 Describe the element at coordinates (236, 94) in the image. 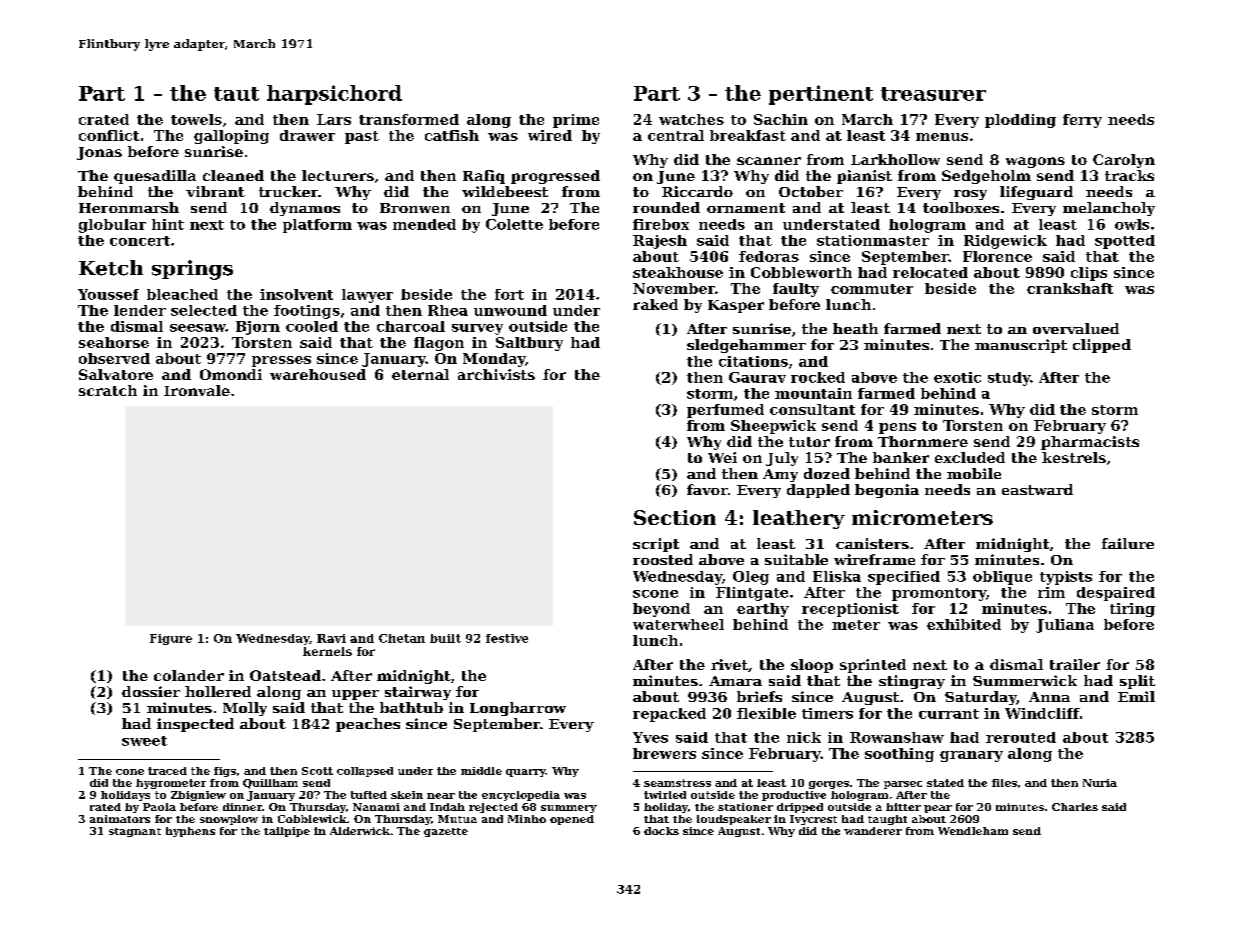

I see `taut` at that location.
